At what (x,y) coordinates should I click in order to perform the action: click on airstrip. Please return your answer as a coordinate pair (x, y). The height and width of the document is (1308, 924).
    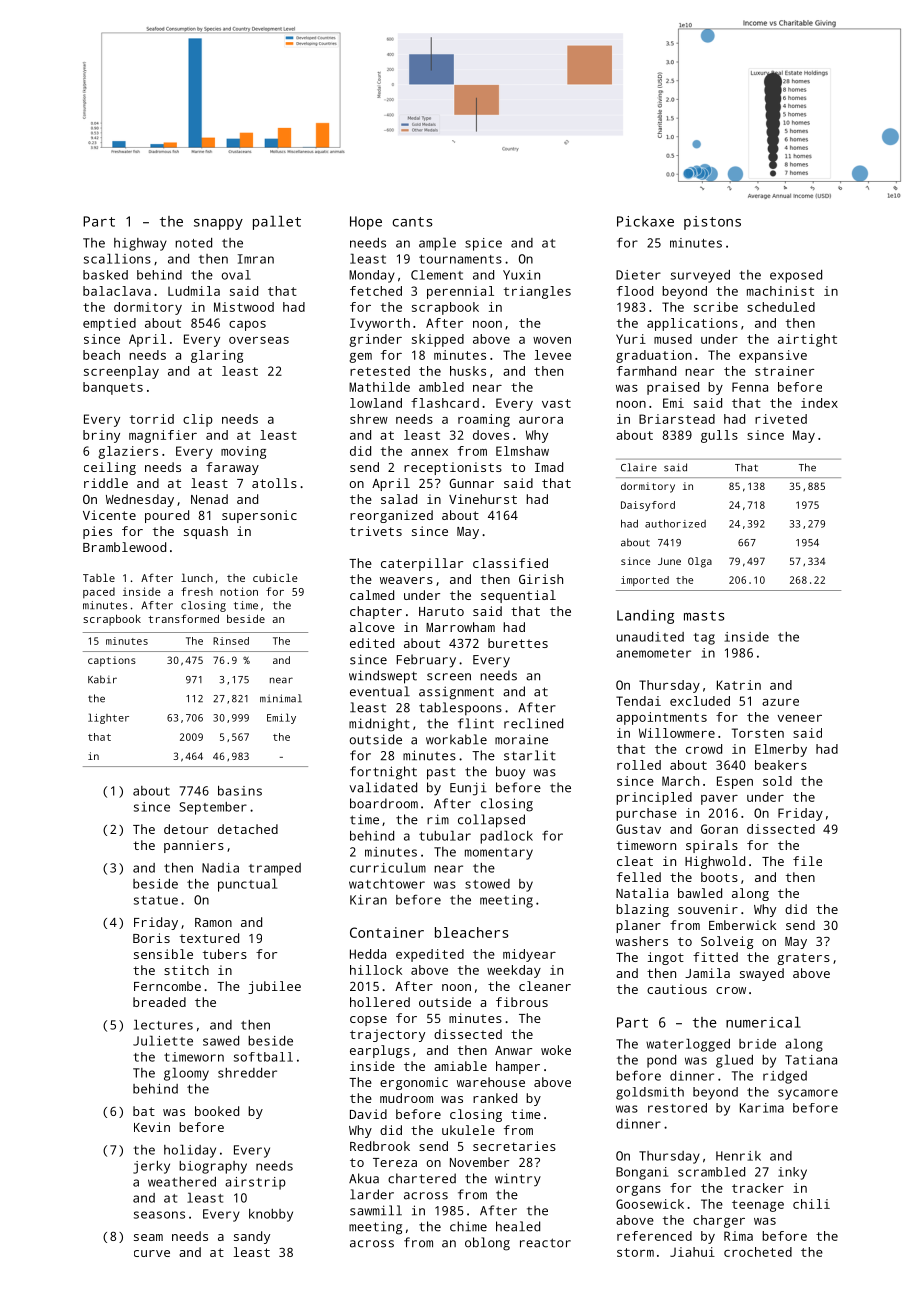
    Looking at the image, I should click on (255, 1183).
